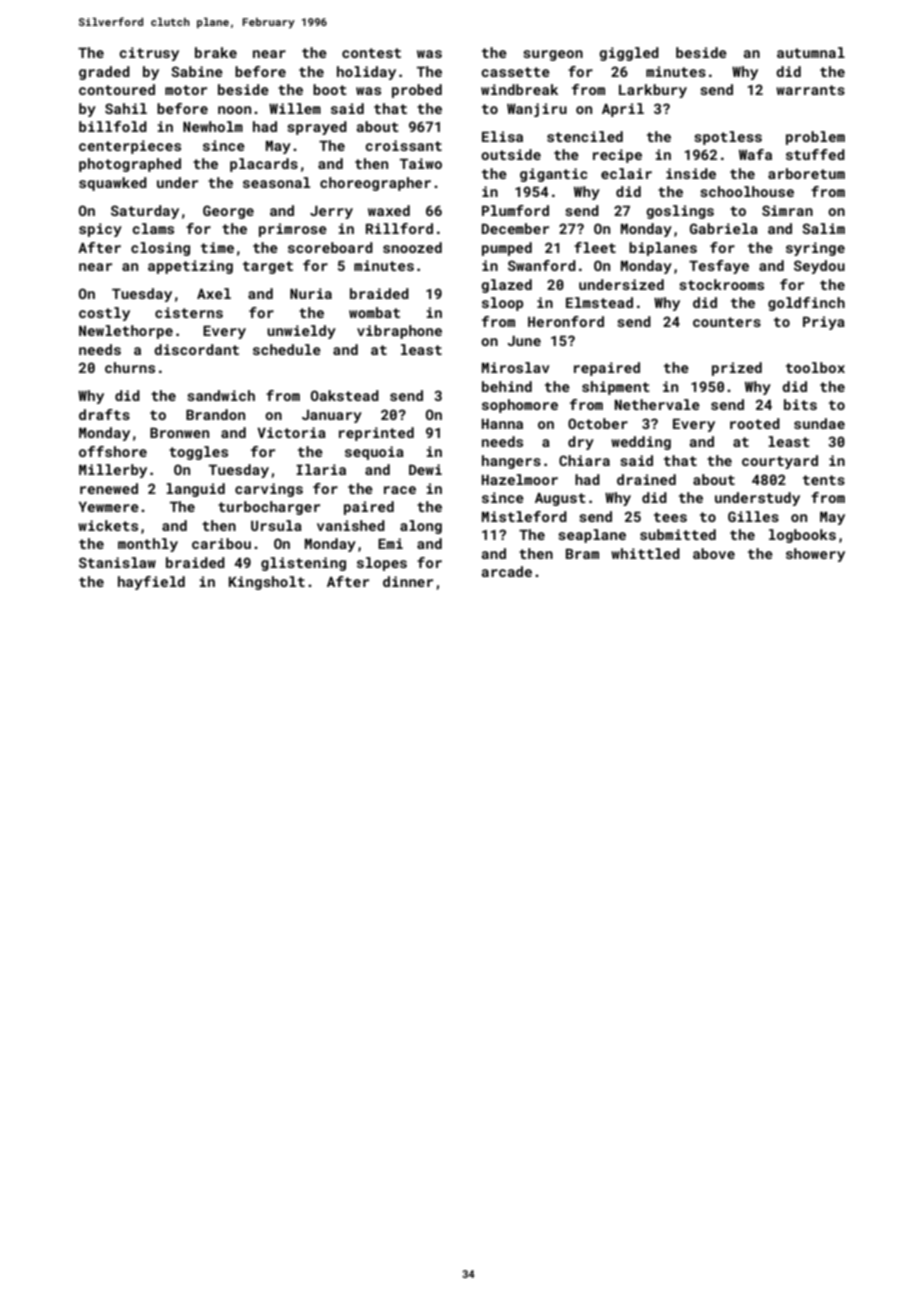 This screenshot has height=1308, width=924. What do you see at coordinates (317, 128) in the screenshot?
I see `sprayed` at bounding box center [317, 128].
